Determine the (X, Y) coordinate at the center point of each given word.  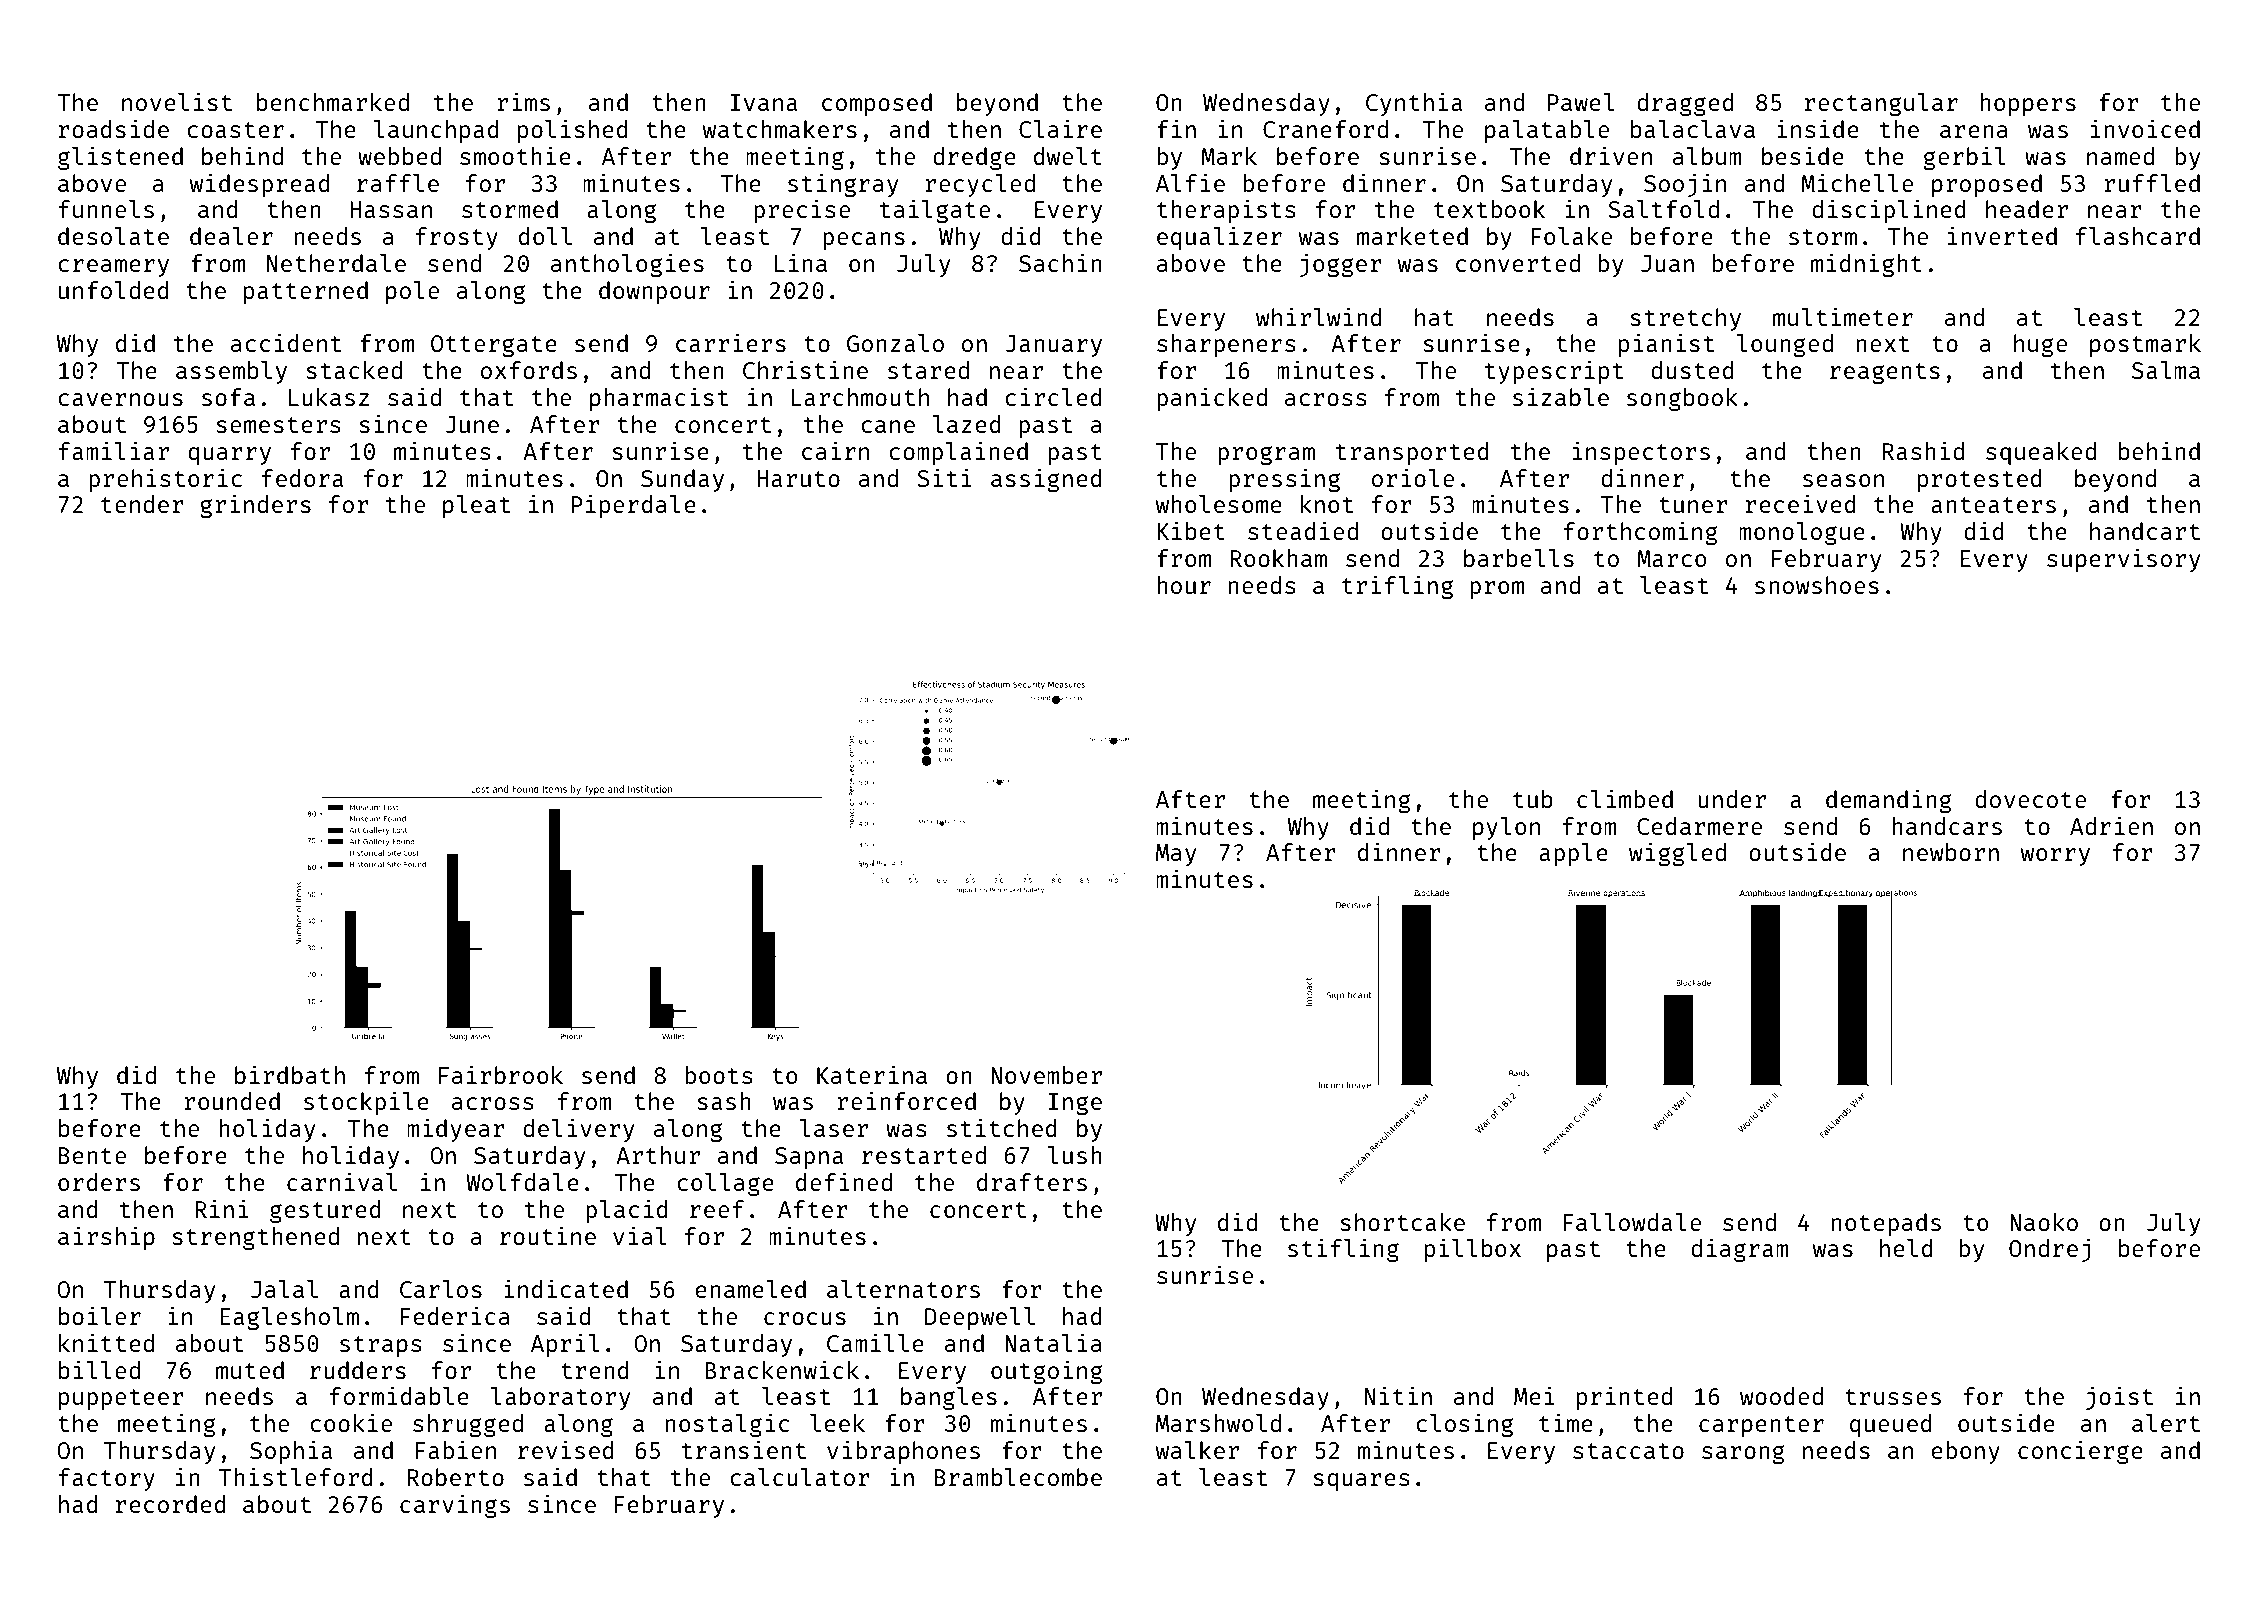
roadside (114, 128)
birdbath (290, 1074)
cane (888, 426)
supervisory (2123, 560)
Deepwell (980, 1318)
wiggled (1677, 854)
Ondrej (2050, 1250)
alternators (903, 1289)
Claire (1060, 128)
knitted (106, 1342)
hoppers (2028, 104)
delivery (578, 1130)
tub (1533, 799)
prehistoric (165, 480)
